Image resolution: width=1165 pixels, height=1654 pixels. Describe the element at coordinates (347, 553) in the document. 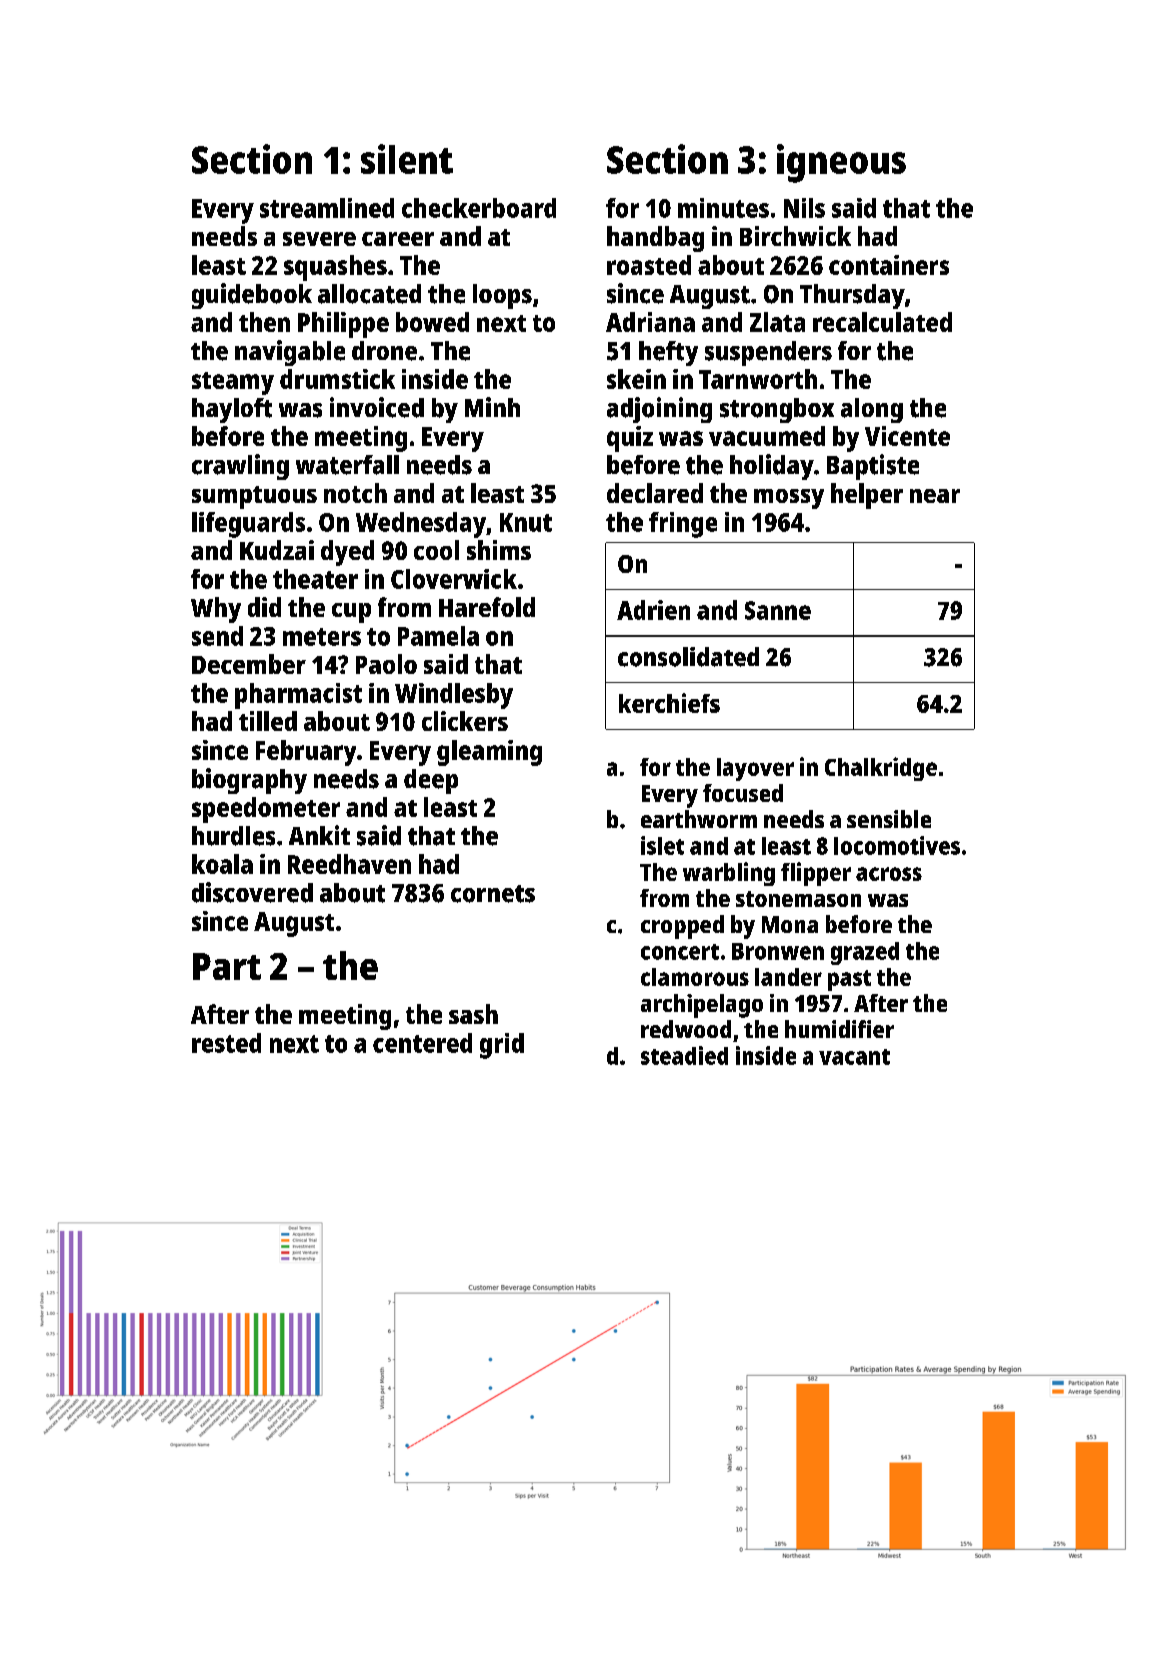

I see `dyed` at that location.
